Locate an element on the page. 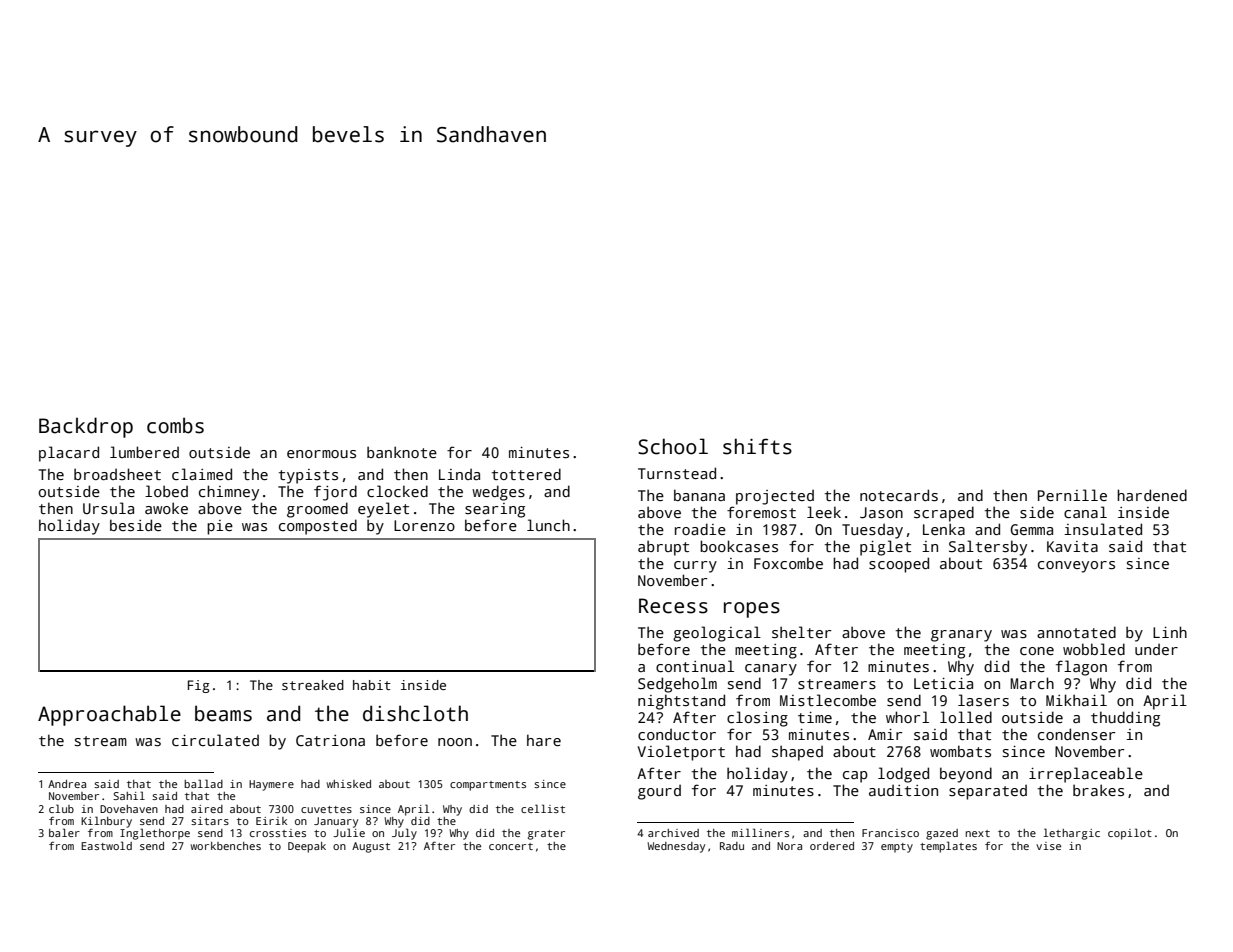 This page has height=952, width=1233. Lenka is located at coordinates (944, 529).
